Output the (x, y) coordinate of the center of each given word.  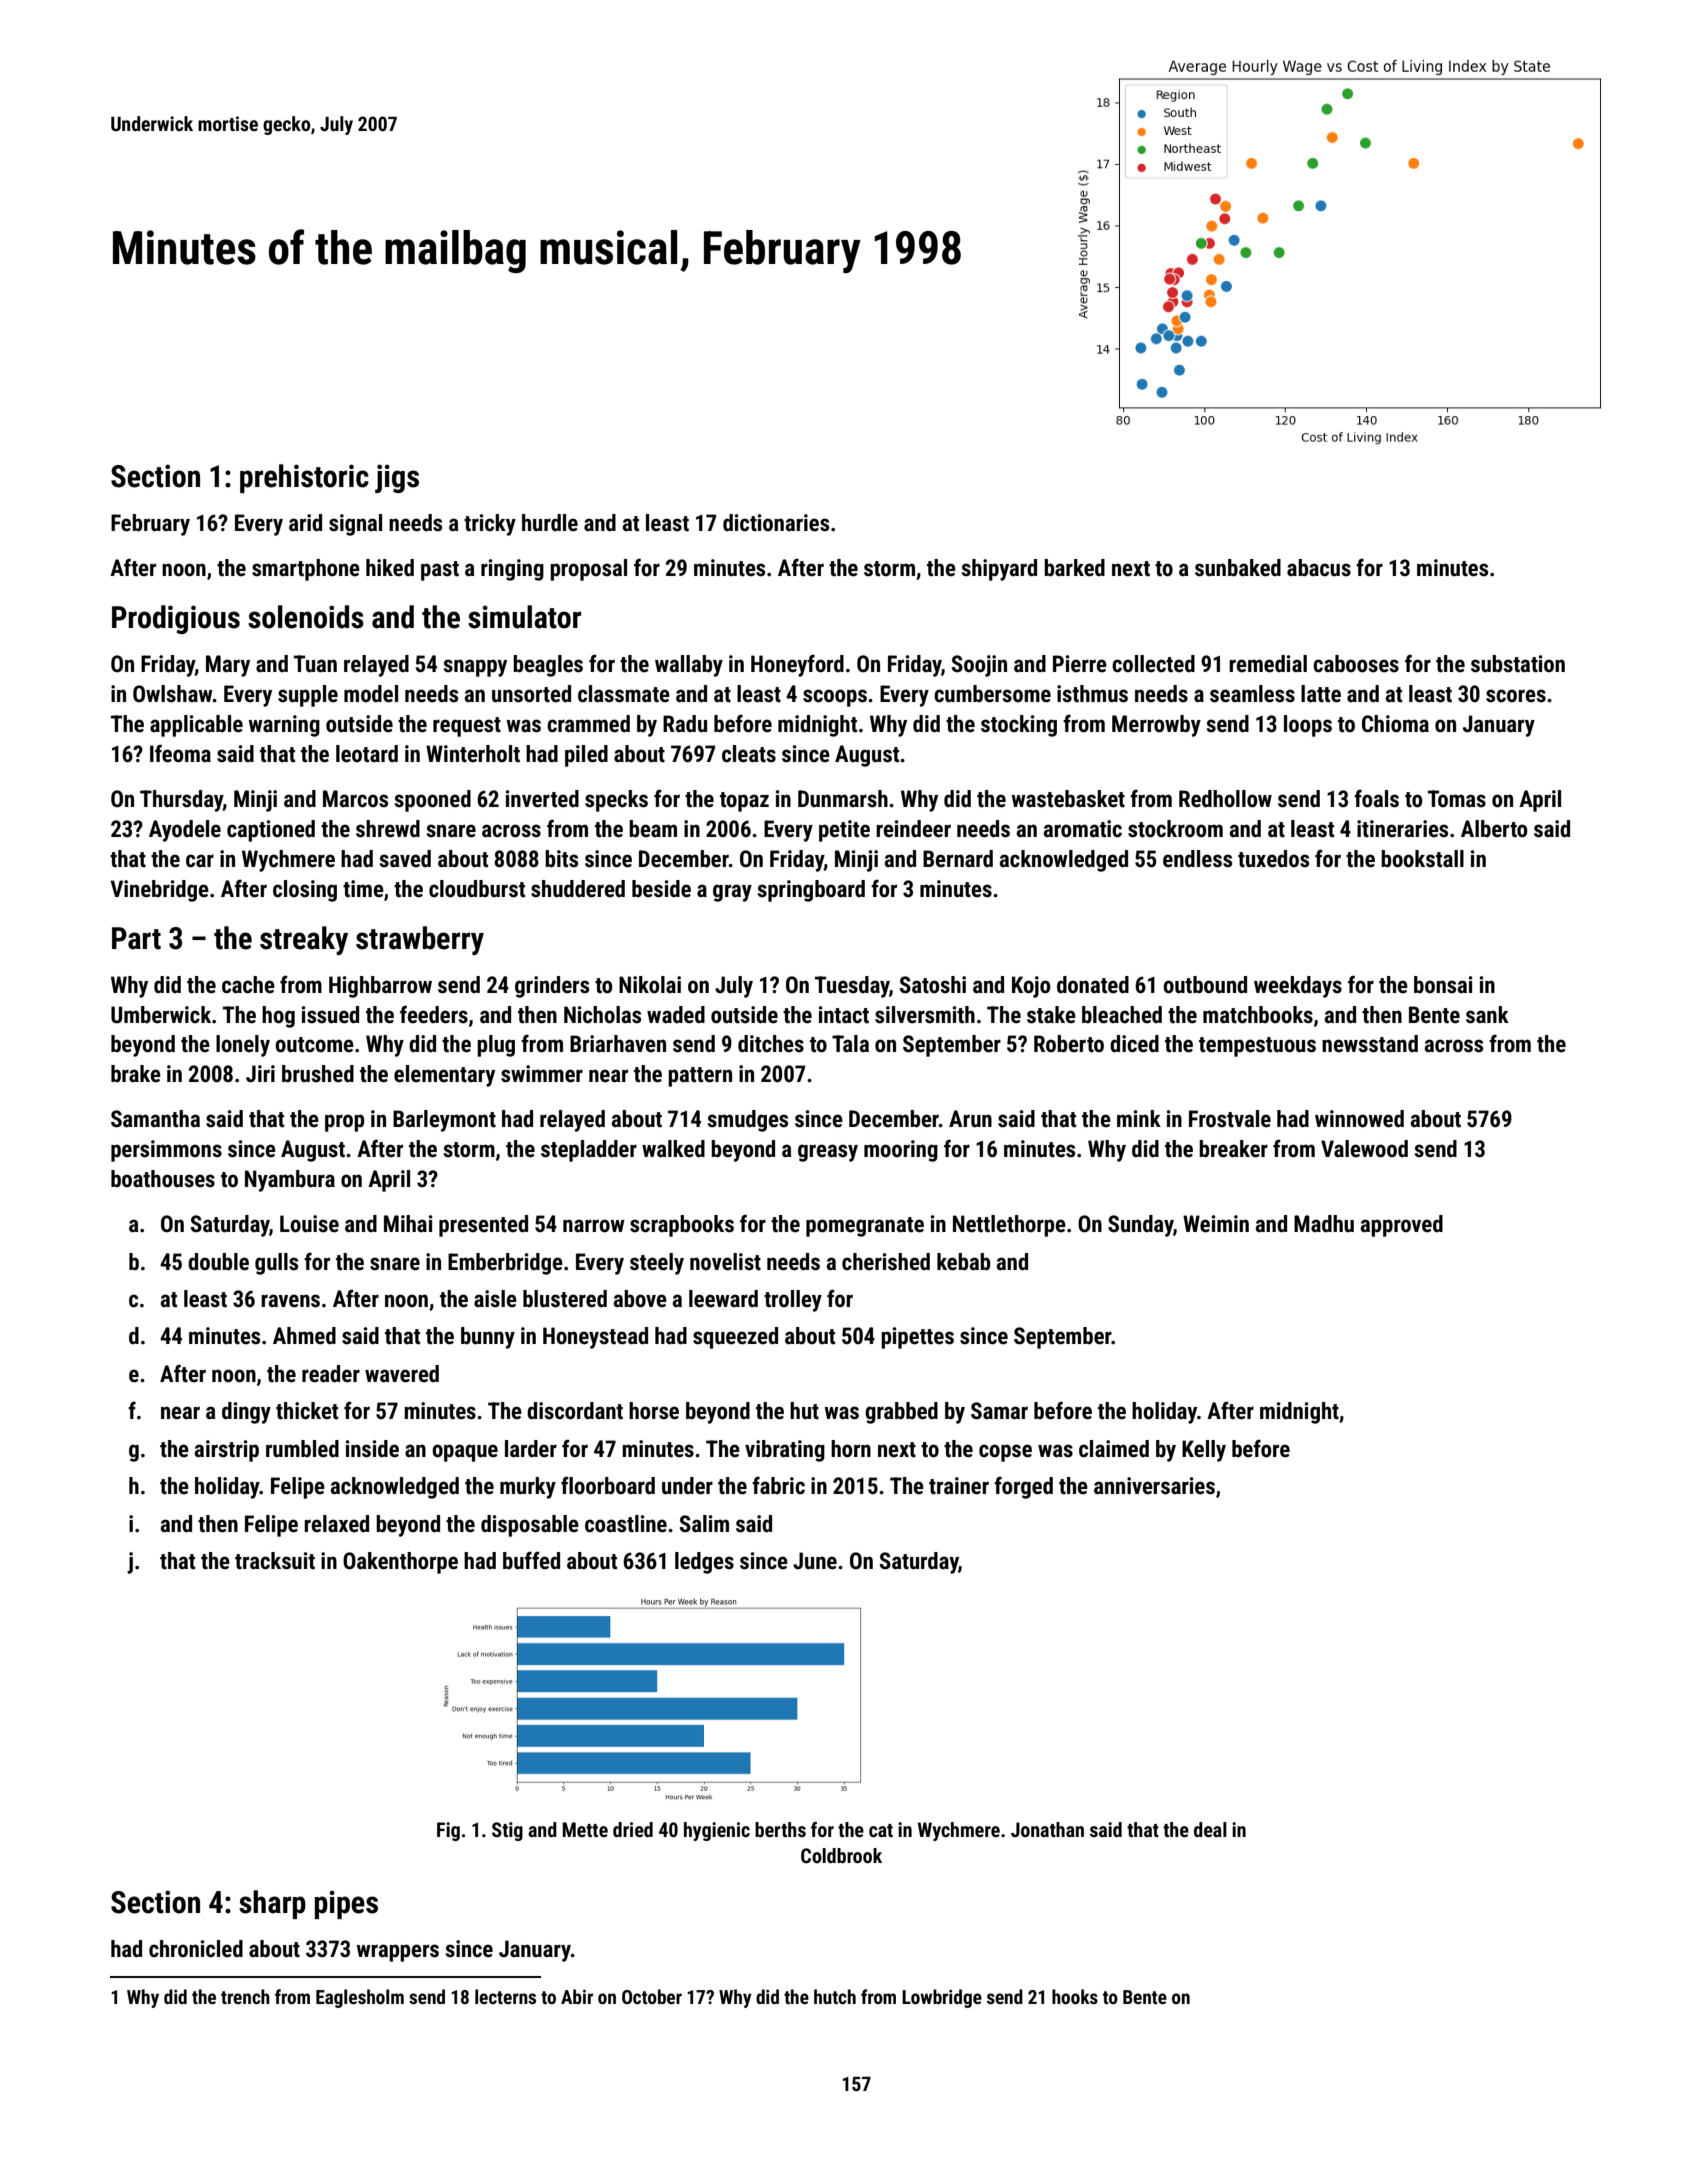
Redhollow (1225, 799)
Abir (577, 1996)
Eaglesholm (360, 1998)
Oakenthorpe (400, 1563)
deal (1210, 1829)
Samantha (155, 1119)
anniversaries (1154, 1486)
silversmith (925, 1015)
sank (1487, 1015)
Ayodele (185, 831)
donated (1093, 985)
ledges (704, 1563)
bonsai (1443, 985)
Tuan (315, 664)
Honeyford (797, 665)
